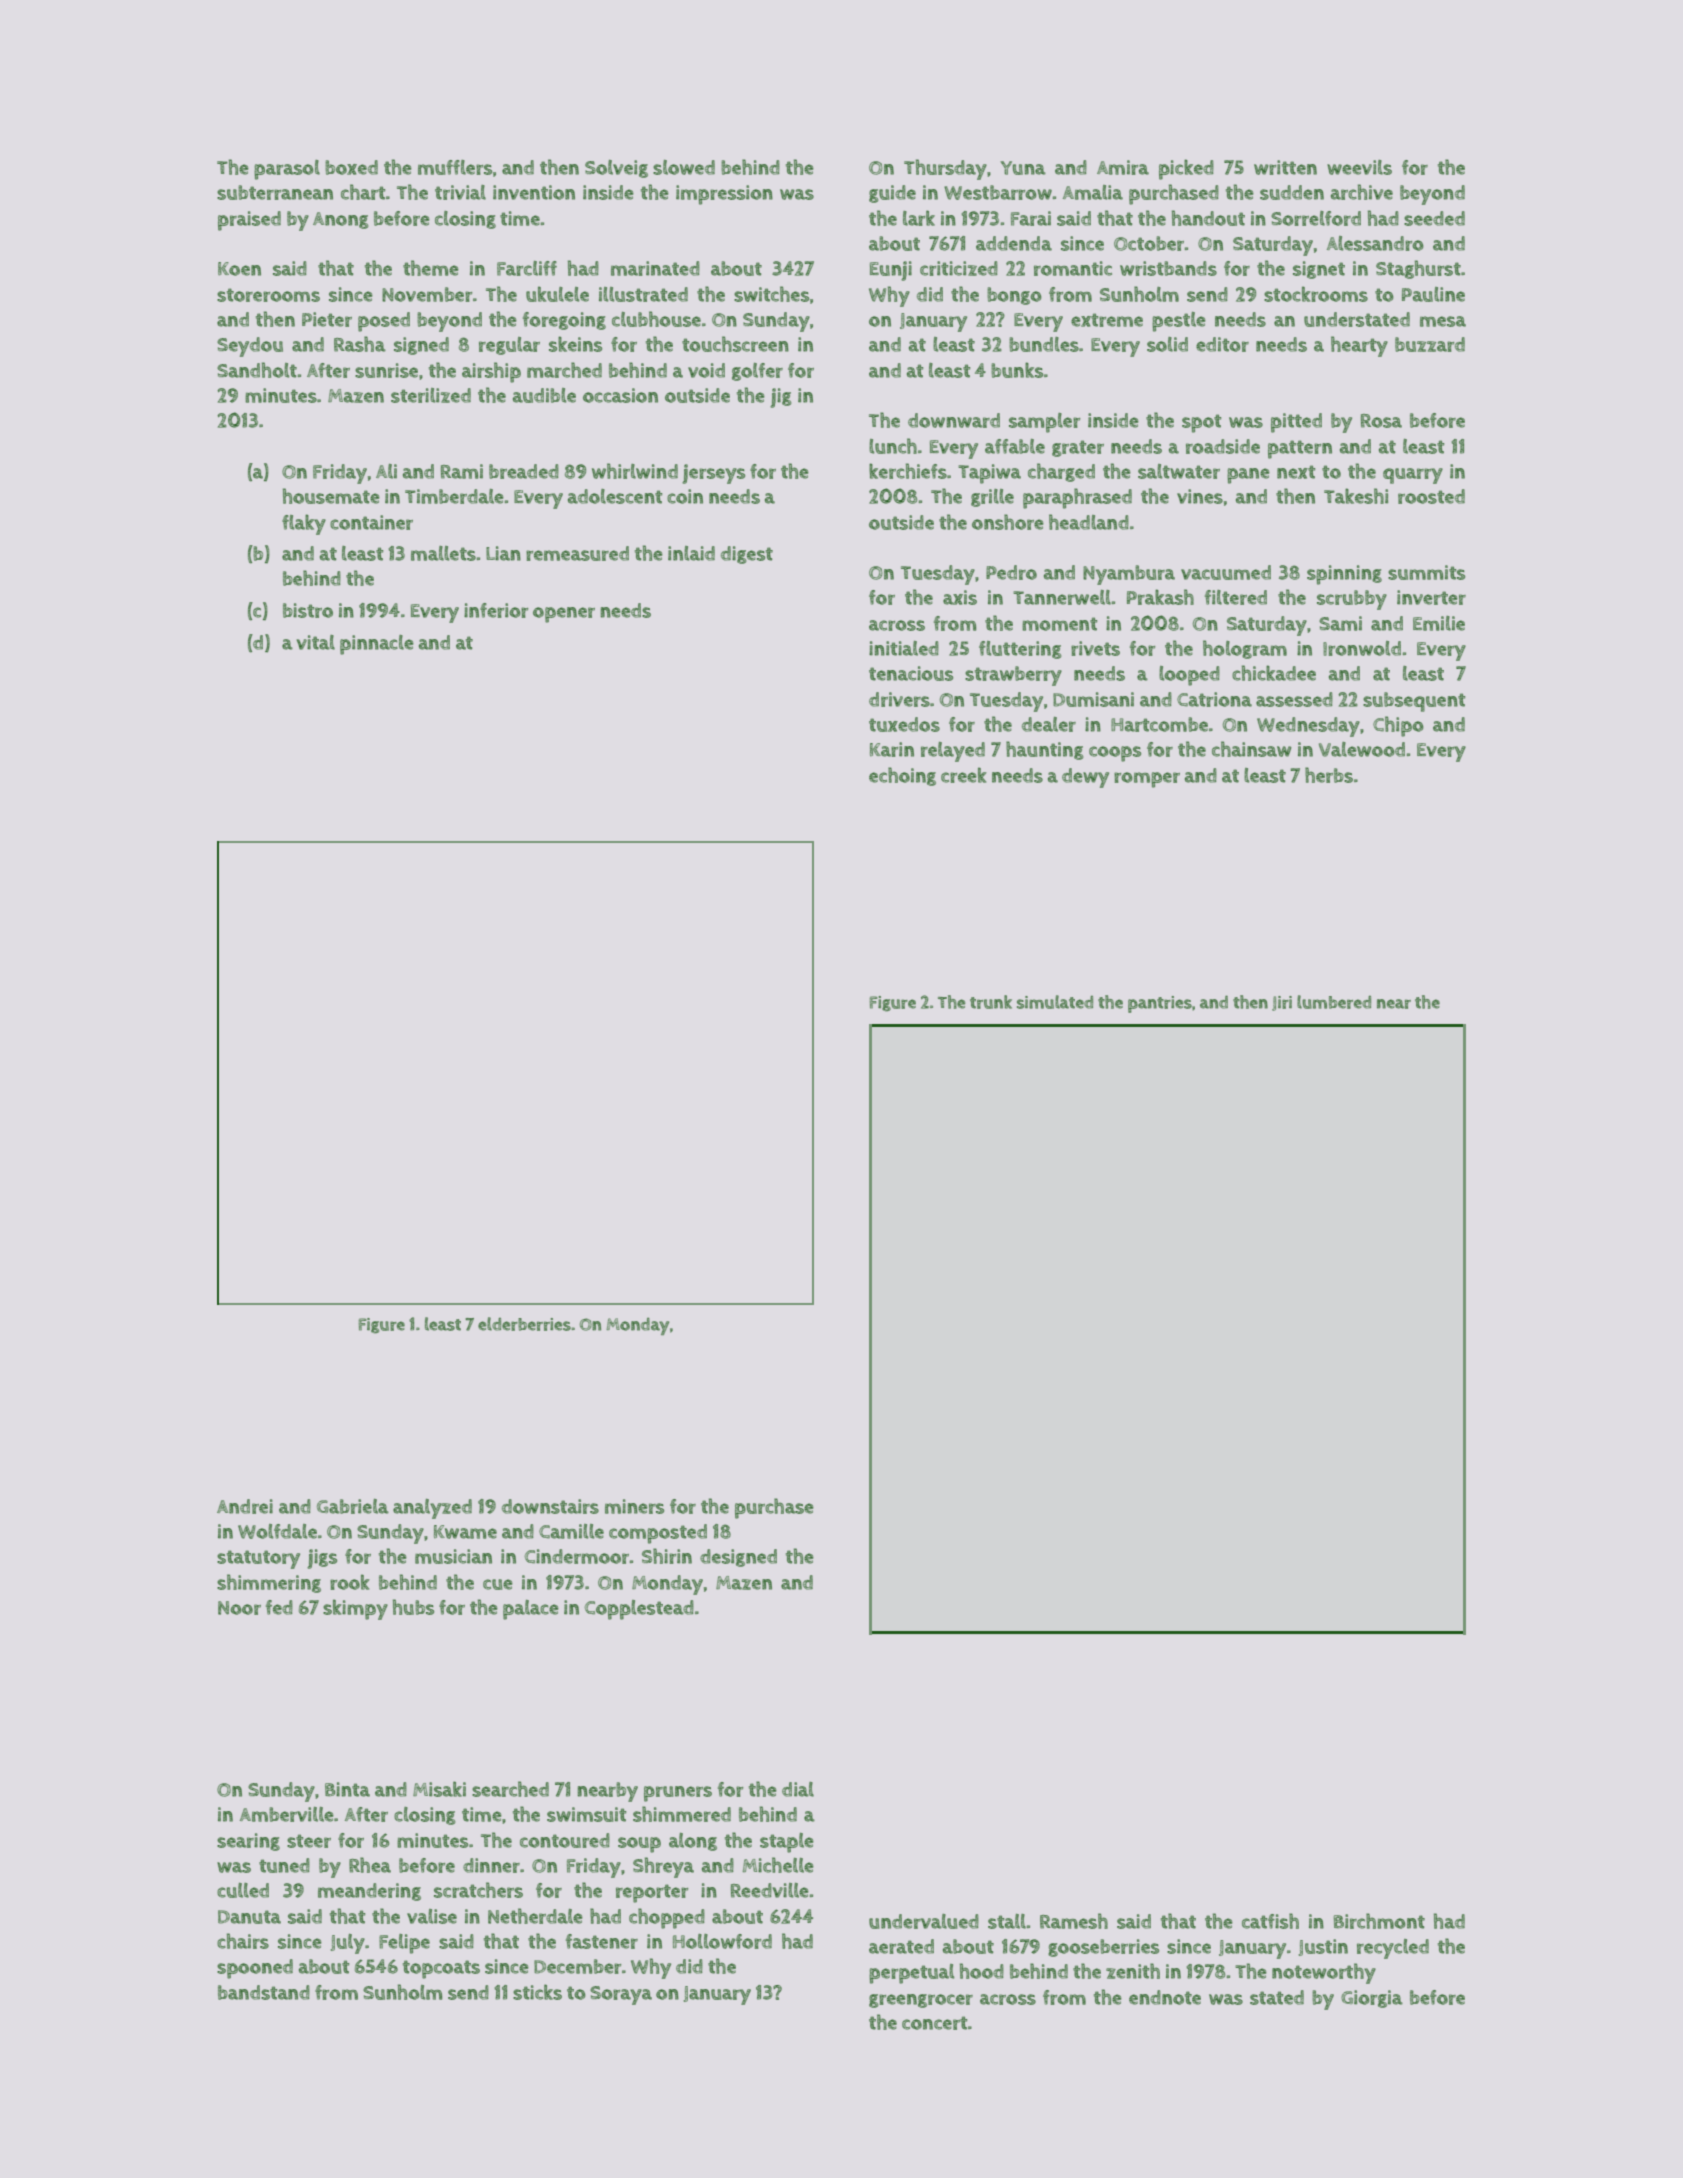 The width and height of the screenshot is (1683, 2178). What do you see at coordinates (902, 776) in the screenshot?
I see `echoing` at bounding box center [902, 776].
